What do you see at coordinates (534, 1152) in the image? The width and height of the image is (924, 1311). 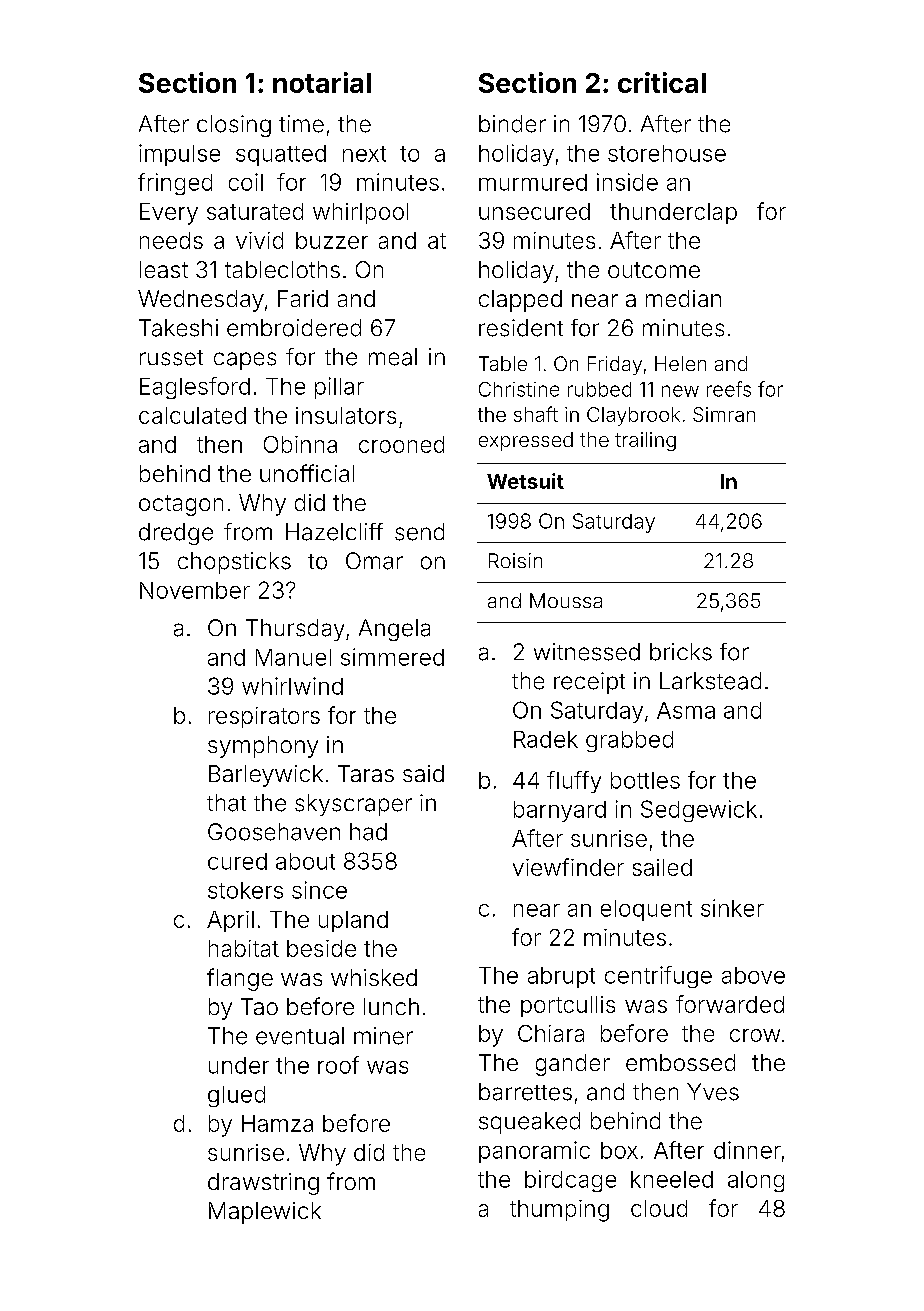 I see `panoramic` at bounding box center [534, 1152].
